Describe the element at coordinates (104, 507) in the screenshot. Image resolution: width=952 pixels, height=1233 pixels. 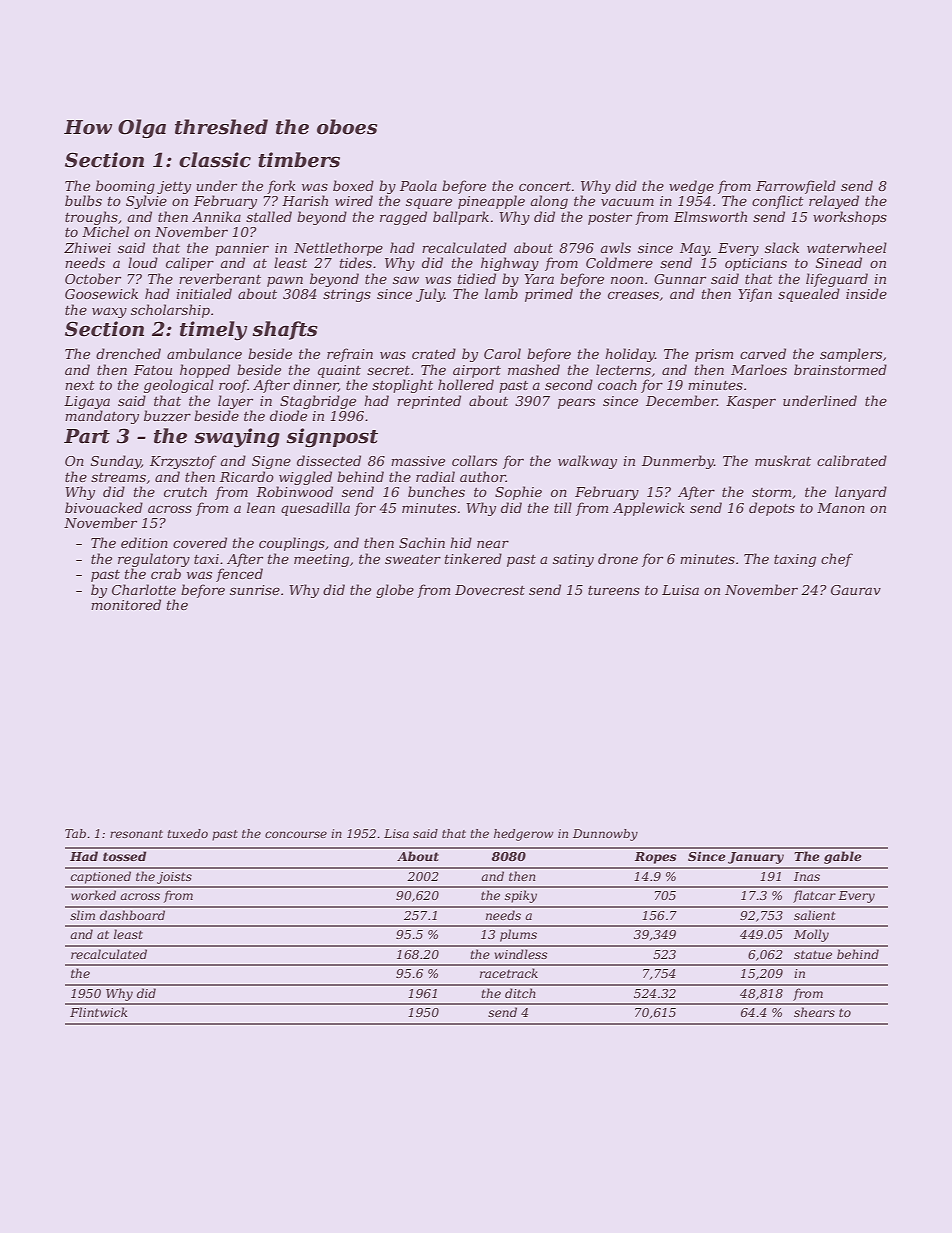
I see `bivouacked` at that location.
